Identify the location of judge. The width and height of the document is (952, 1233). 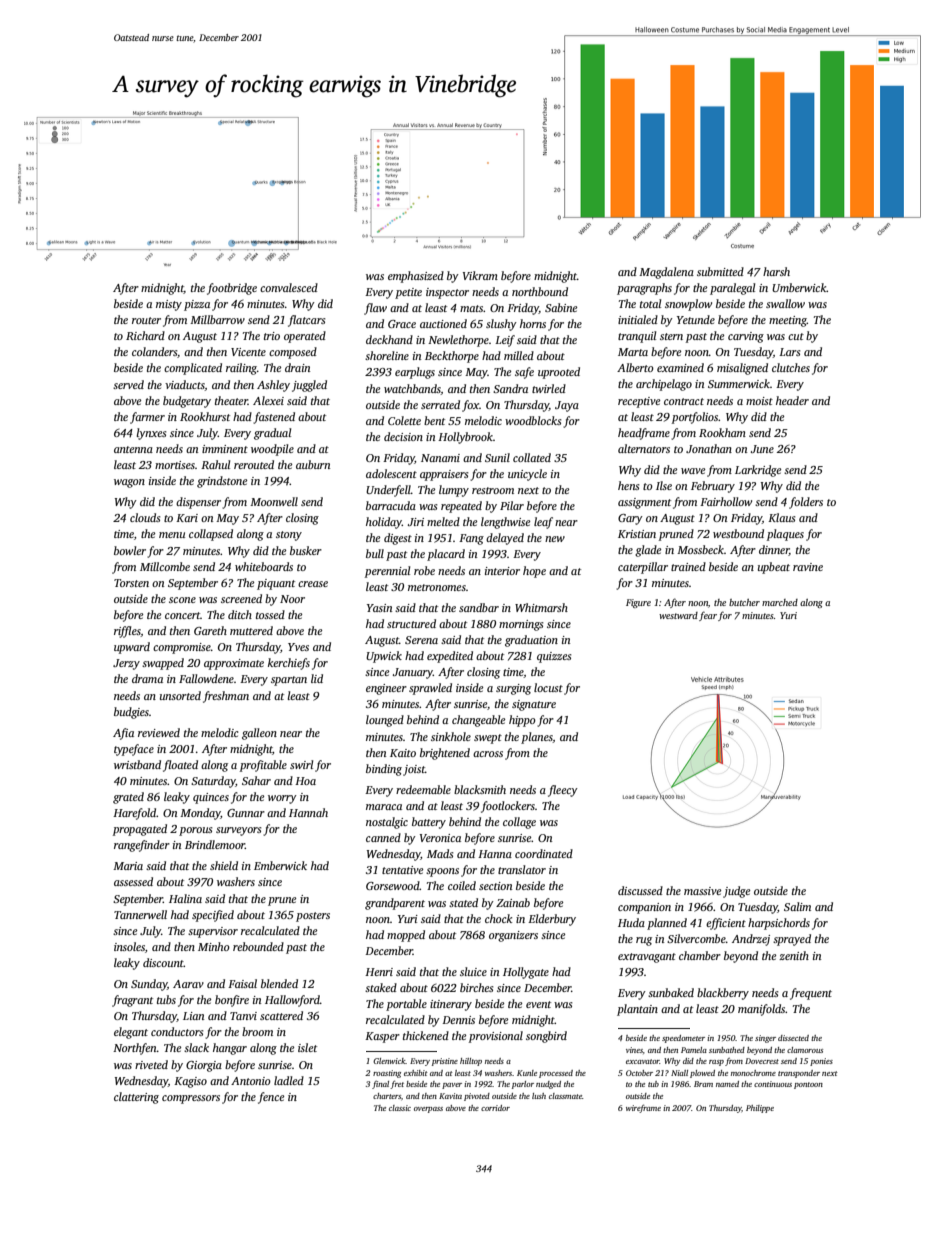
(736, 892).
